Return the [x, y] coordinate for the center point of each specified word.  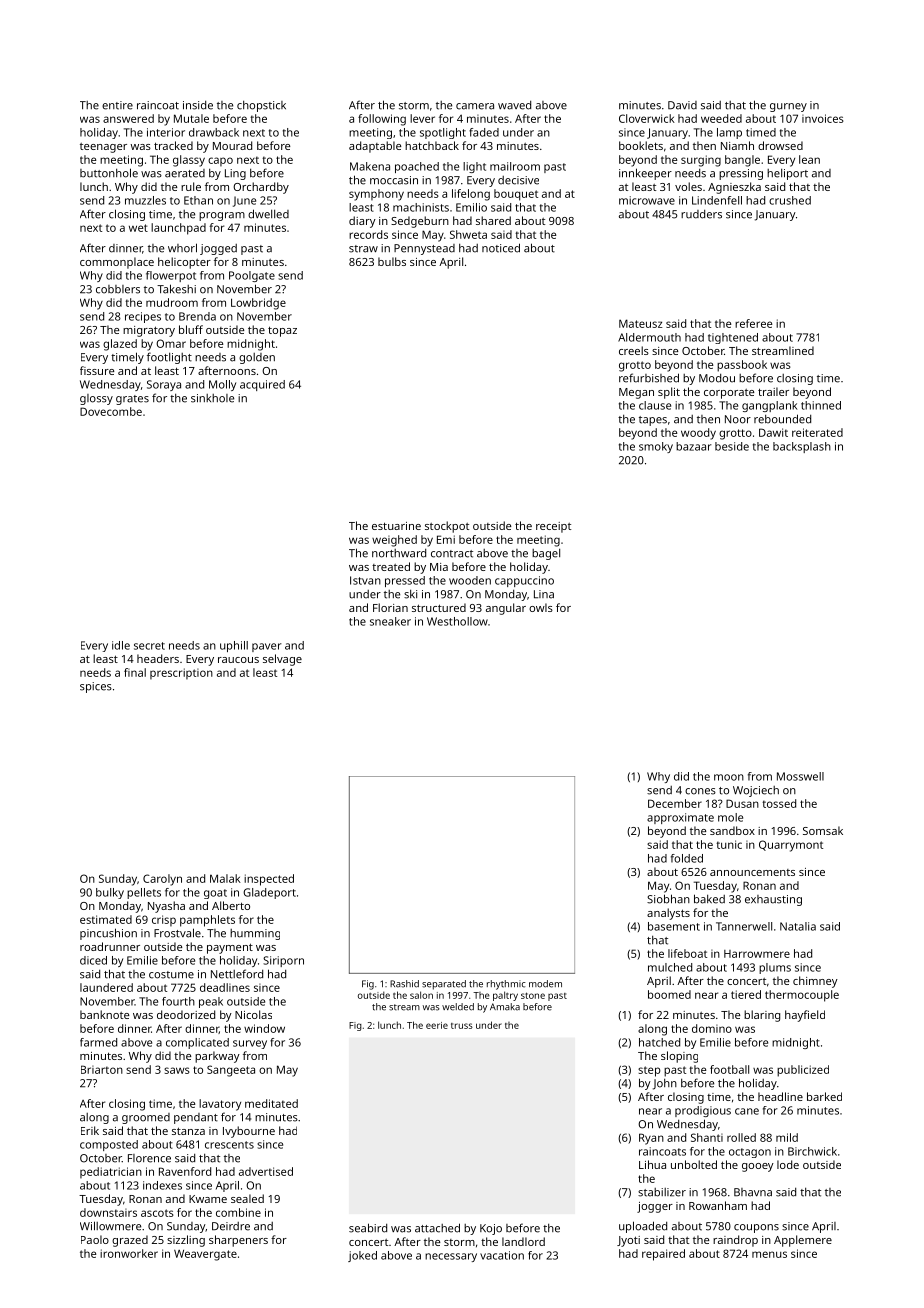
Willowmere [110, 1226]
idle [121, 645]
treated [391, 566]
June [244, 201]
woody [698, 434]
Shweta [468, 234]
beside [732, 446]
